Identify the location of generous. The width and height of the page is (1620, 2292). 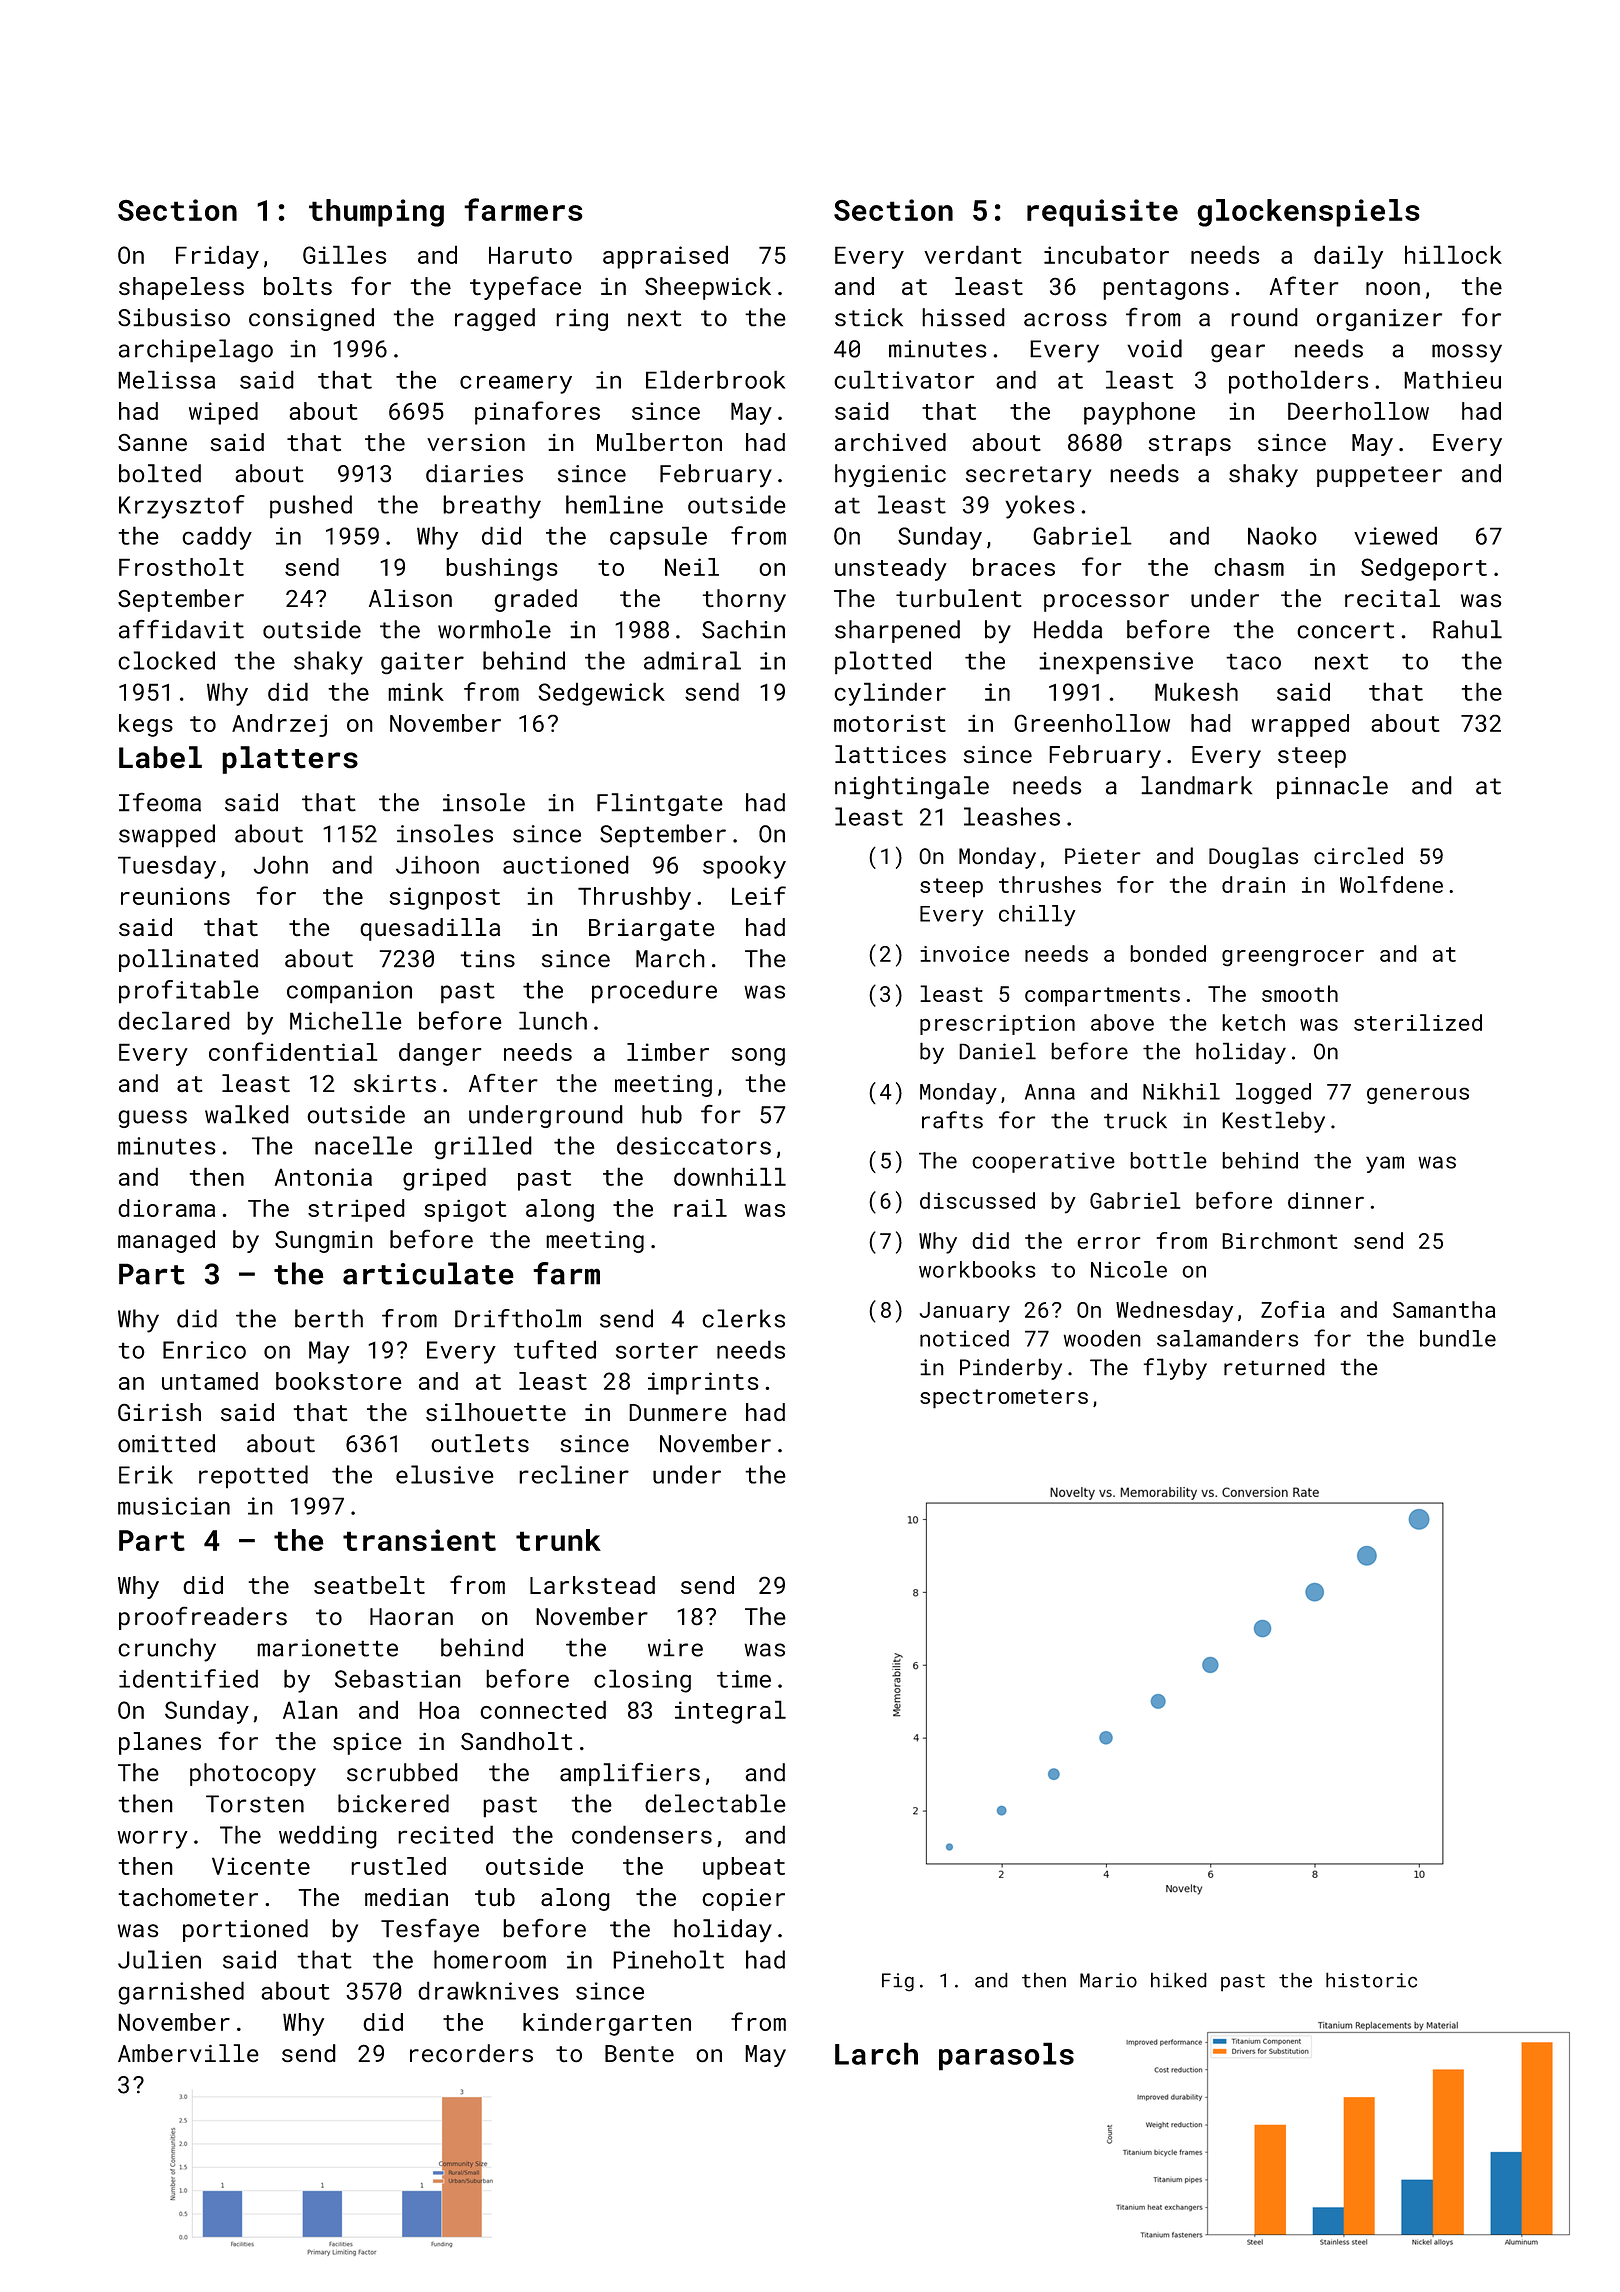
(1418, 1096).
